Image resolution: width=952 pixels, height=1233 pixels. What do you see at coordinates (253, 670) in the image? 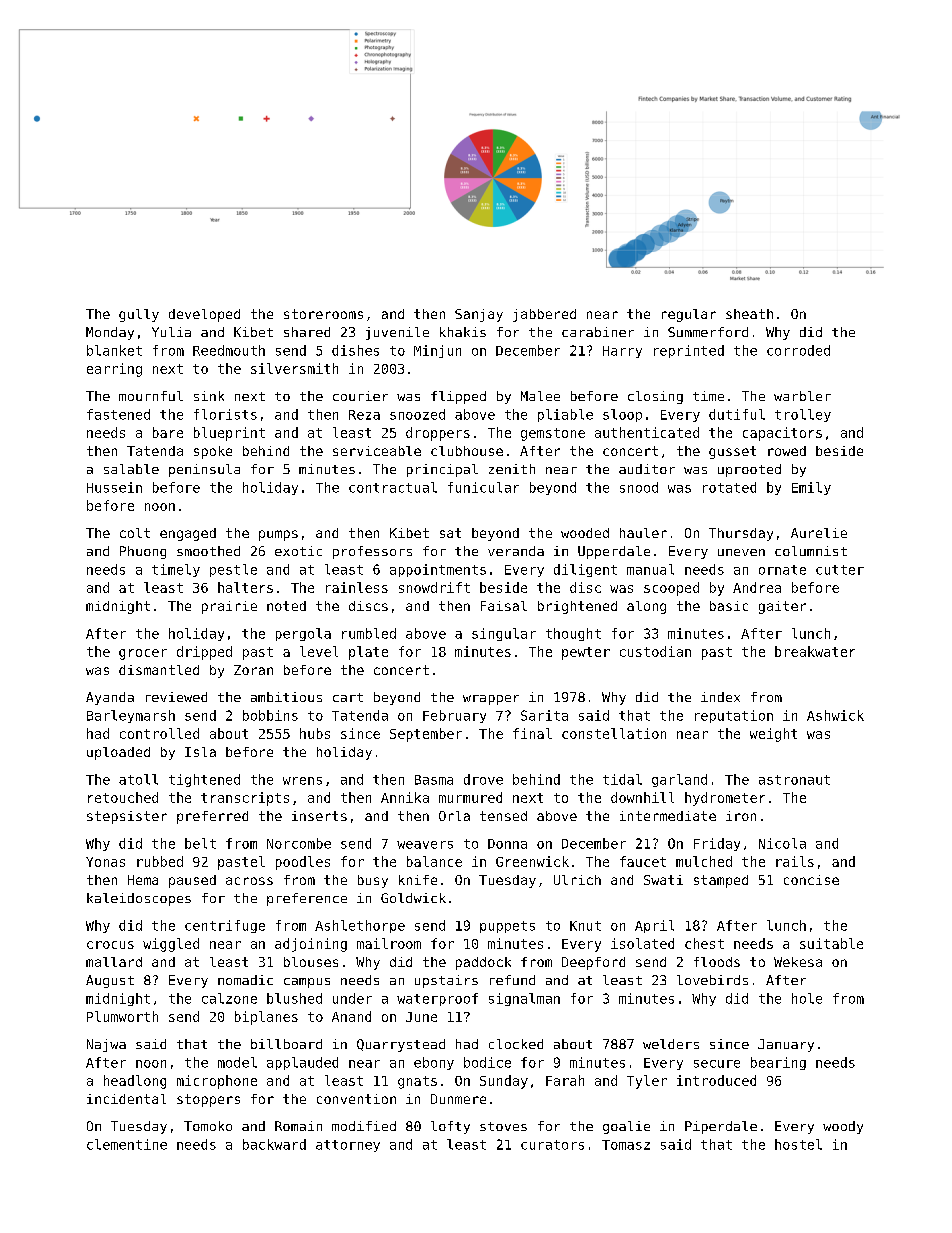
I see `Zoran` at bounding box center [253, 670].
